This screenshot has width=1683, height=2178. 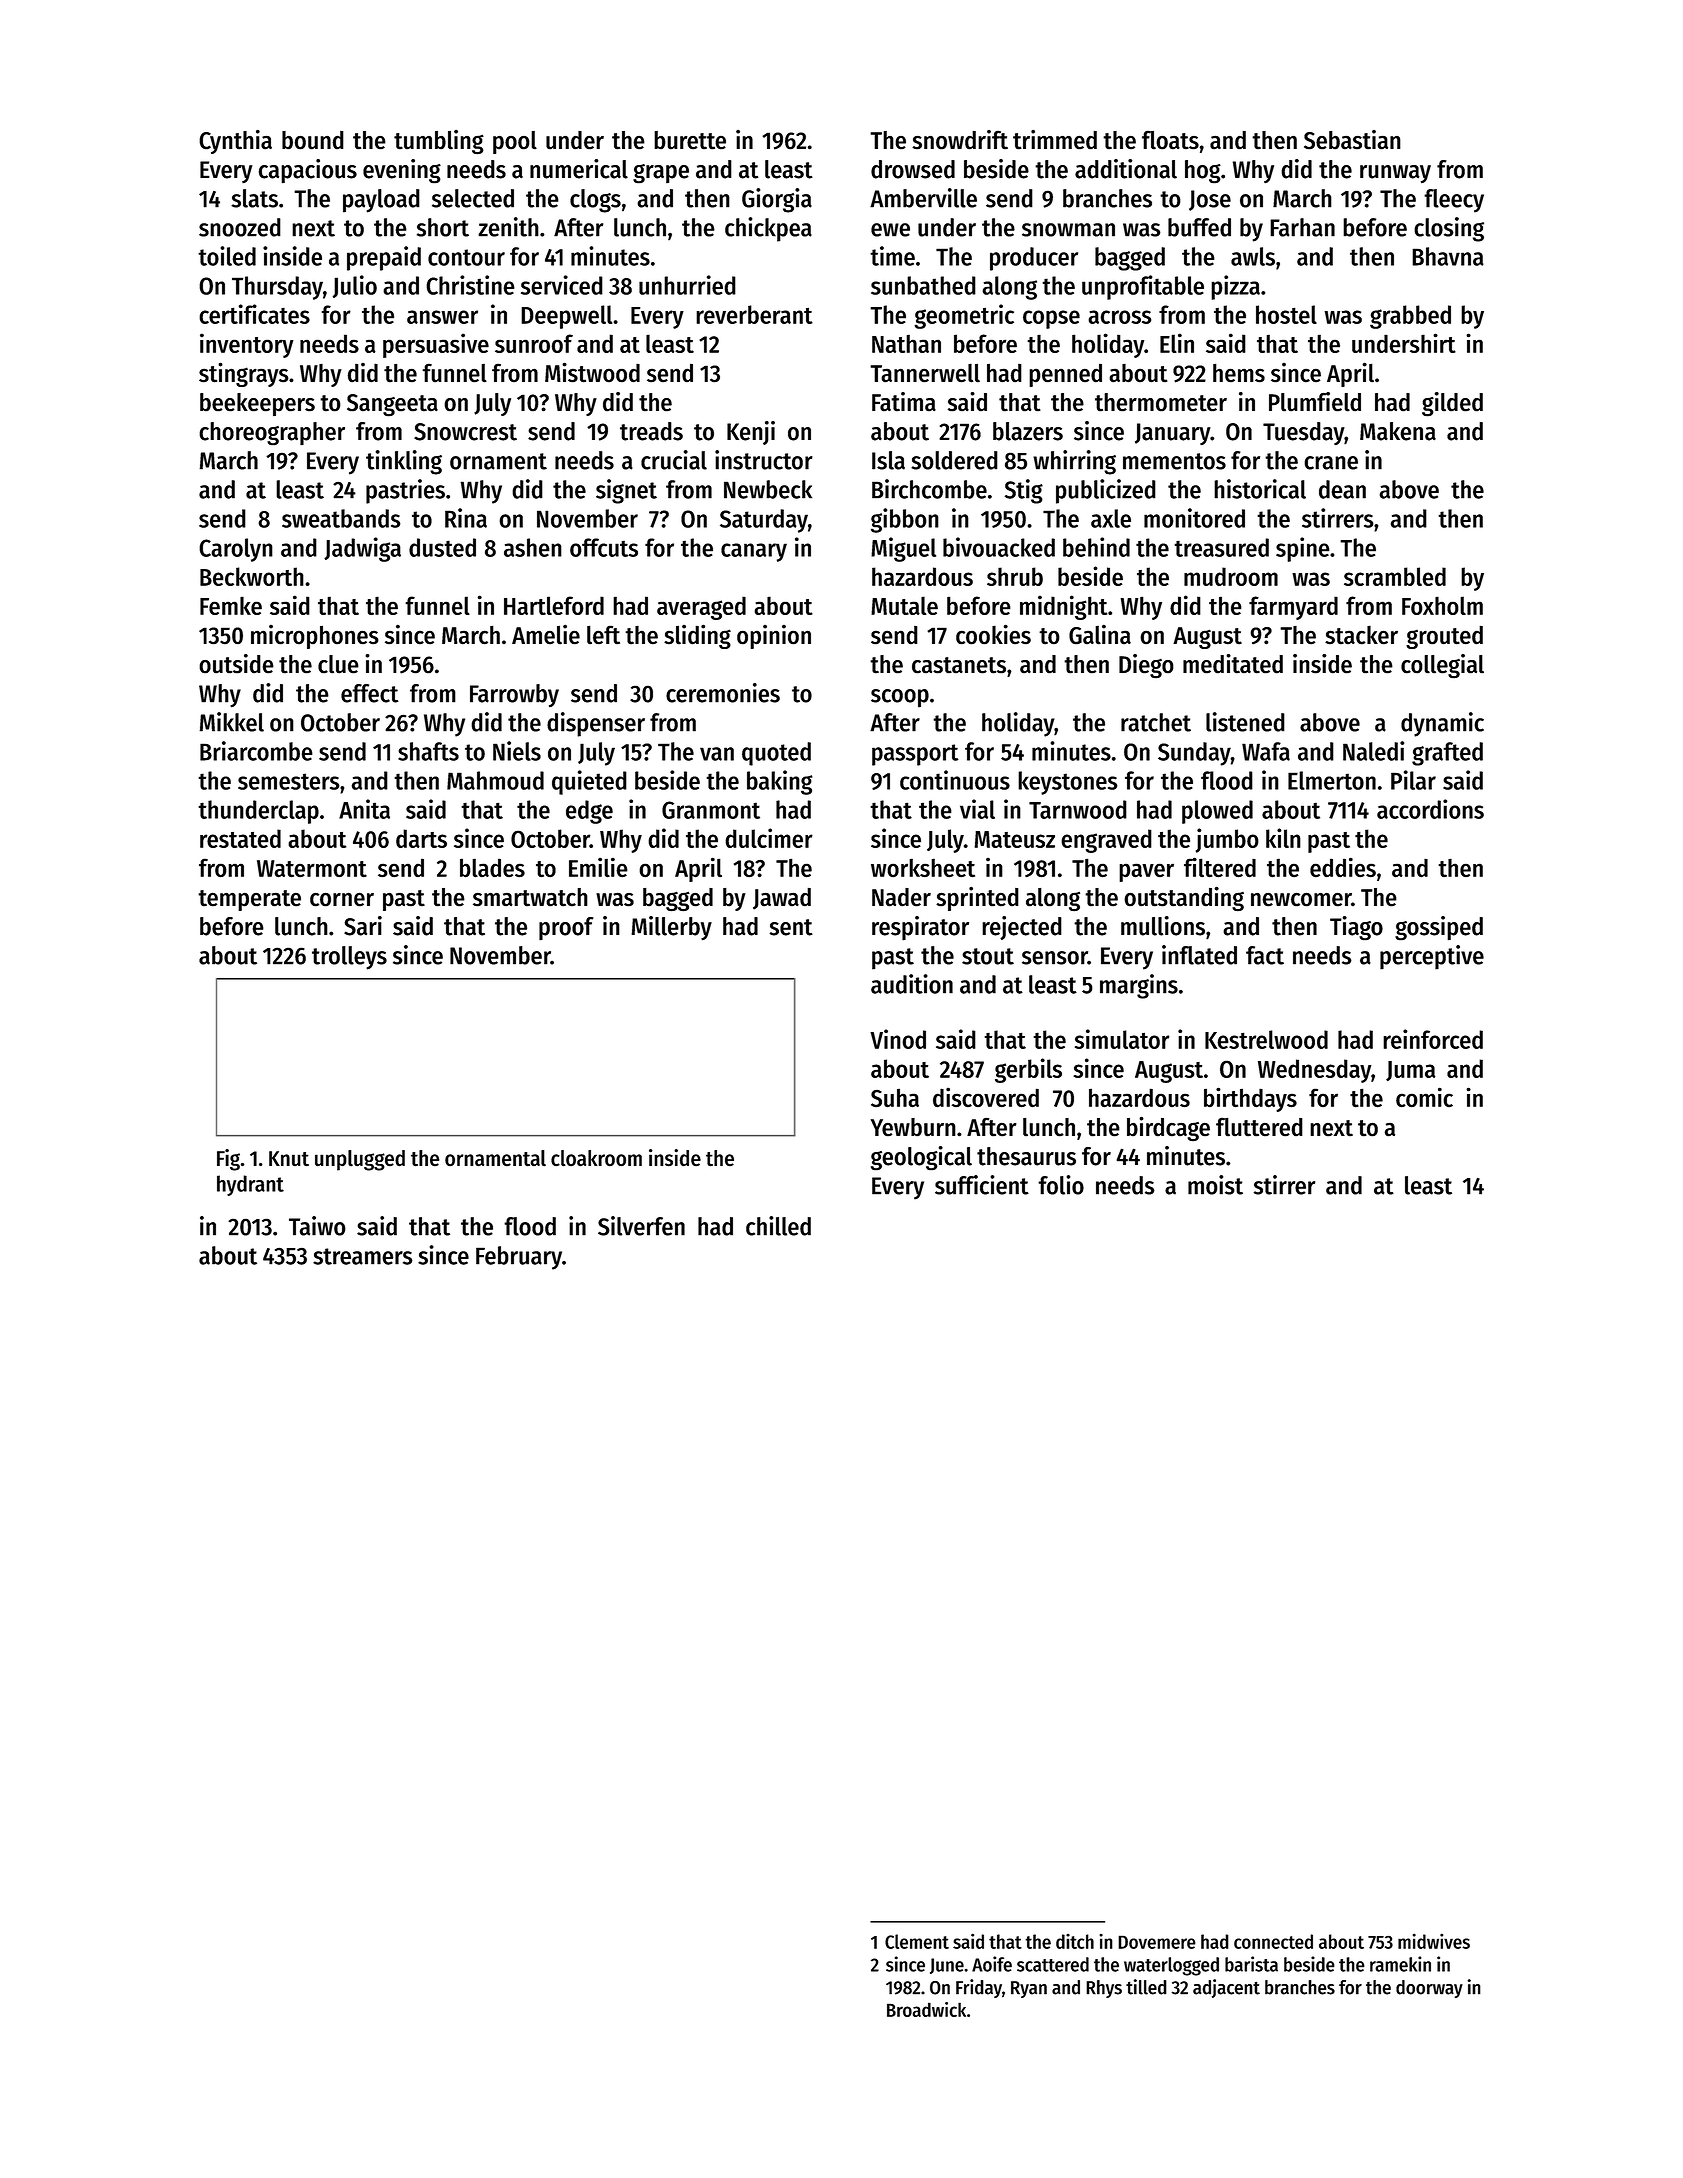 What do you see at coordinates (1424, 1097) in the screenshot?
I see `comic` at bounding box center [1424, 1097].
